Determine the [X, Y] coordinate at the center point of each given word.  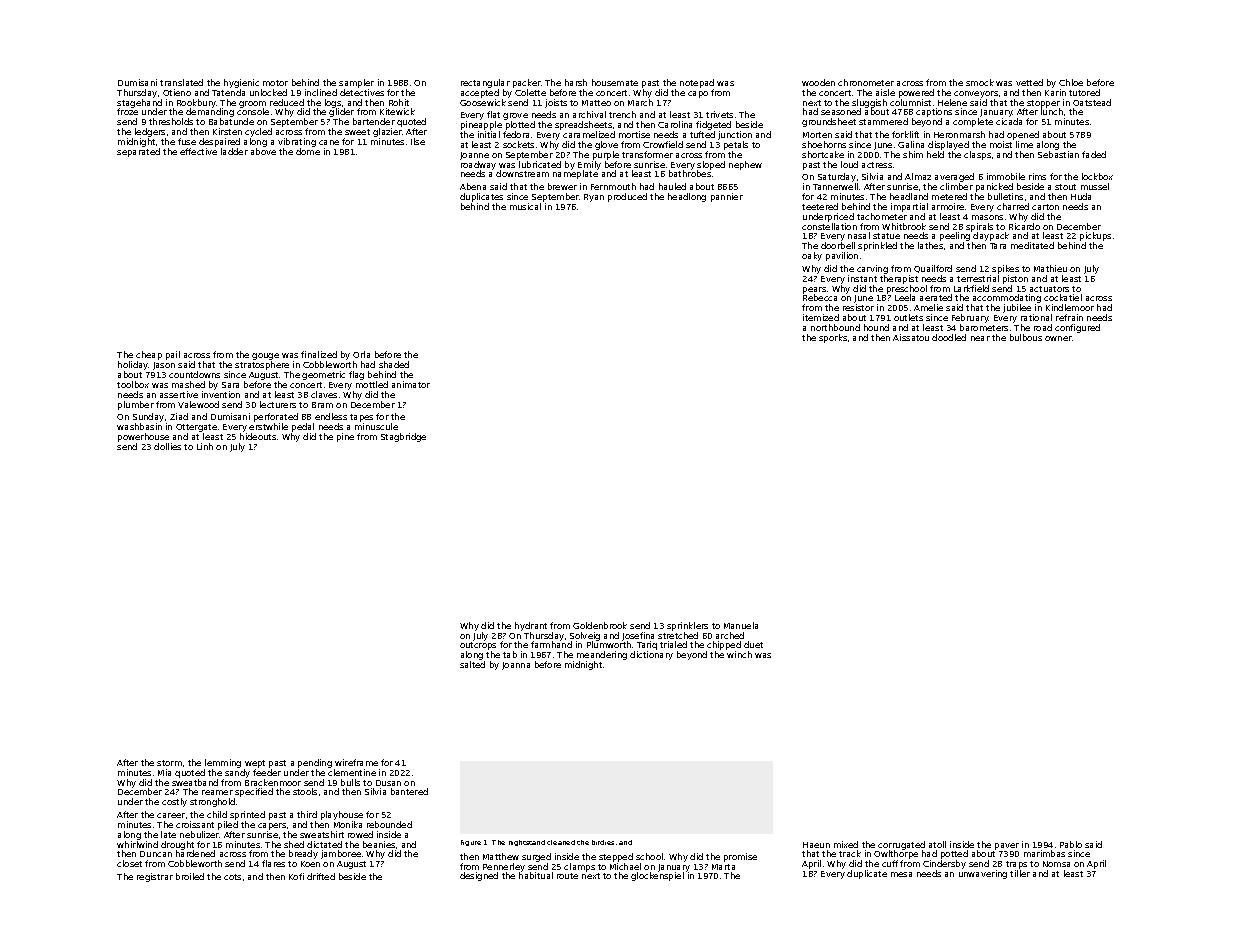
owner [1058, 338]
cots [232, 877]
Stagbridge [403, 437]
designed [479, 876]
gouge [265, 356]
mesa [901, 874]
